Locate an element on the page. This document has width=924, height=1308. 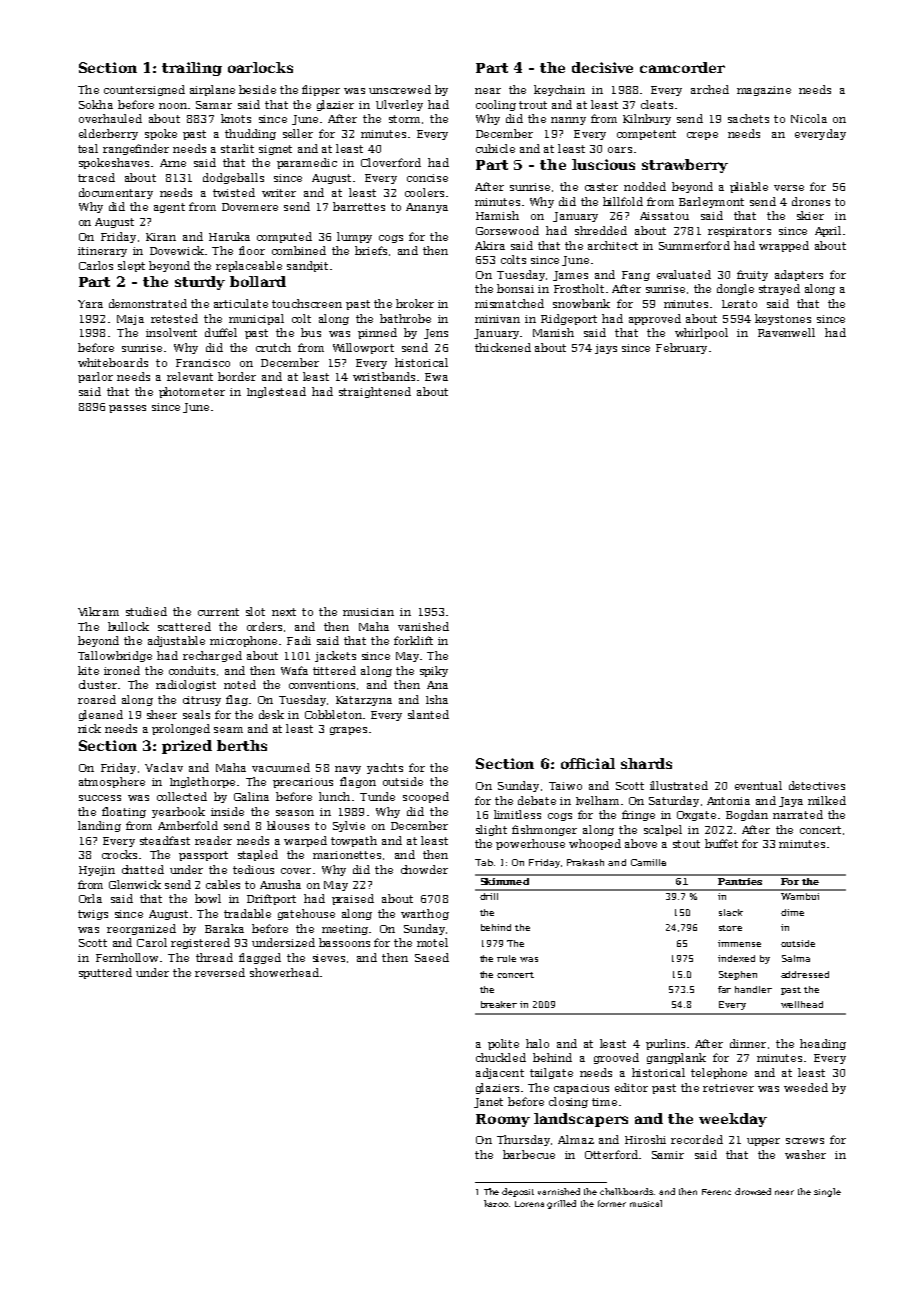
stapled is located at coordinates (258, 855).
